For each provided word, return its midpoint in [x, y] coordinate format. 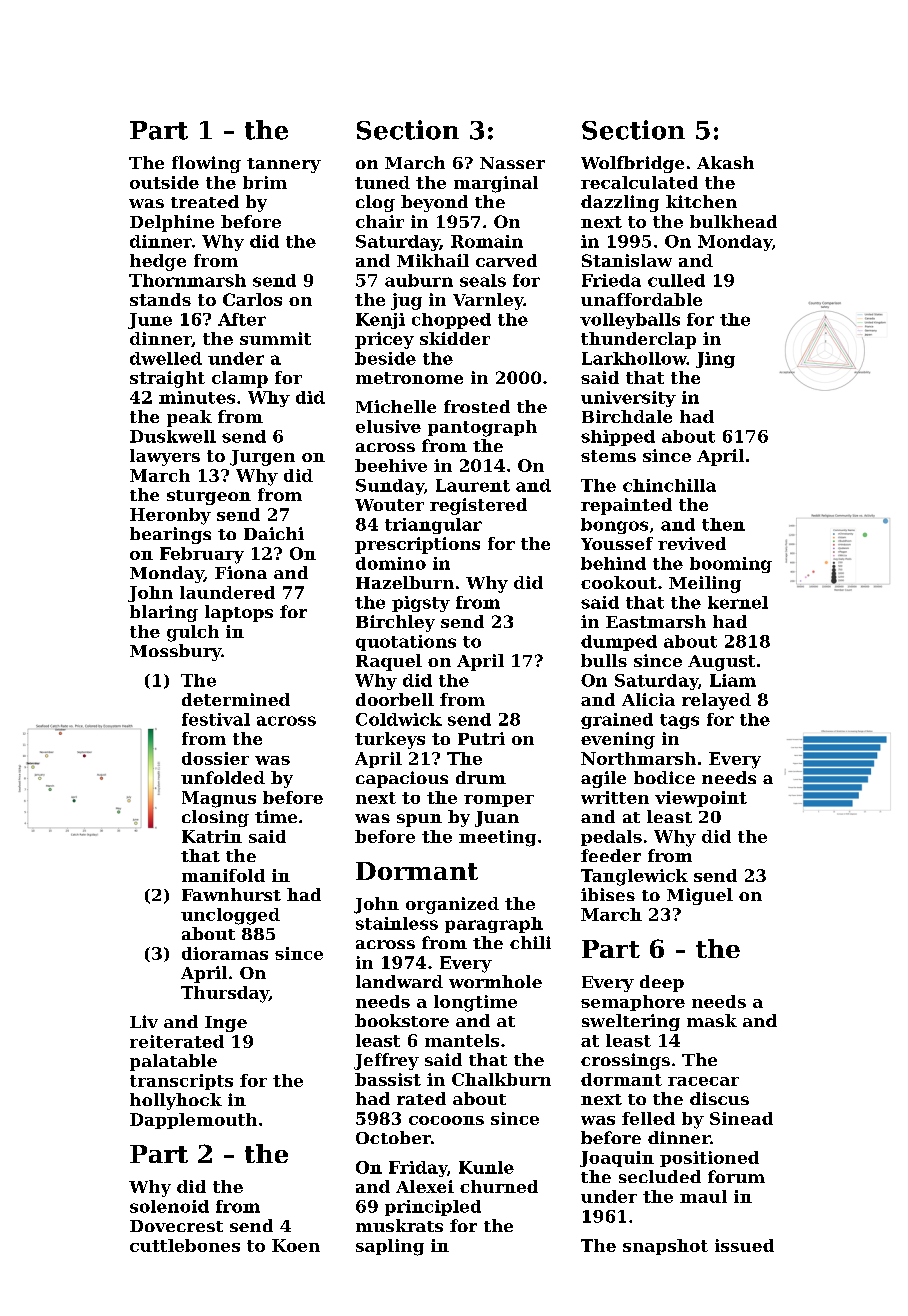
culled [676, 280]
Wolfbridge [632, 164]
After [242, 319]
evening [618, 740]
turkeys [390, 740]
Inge [226, 1024]
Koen [296, 1245]
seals [483, 280]
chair [380, 221]
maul [703, 1196]
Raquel [389, 662]
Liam [733, 680]
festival [216, 719]
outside [164, 182]
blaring [164, 613]
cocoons [446, 1120]
